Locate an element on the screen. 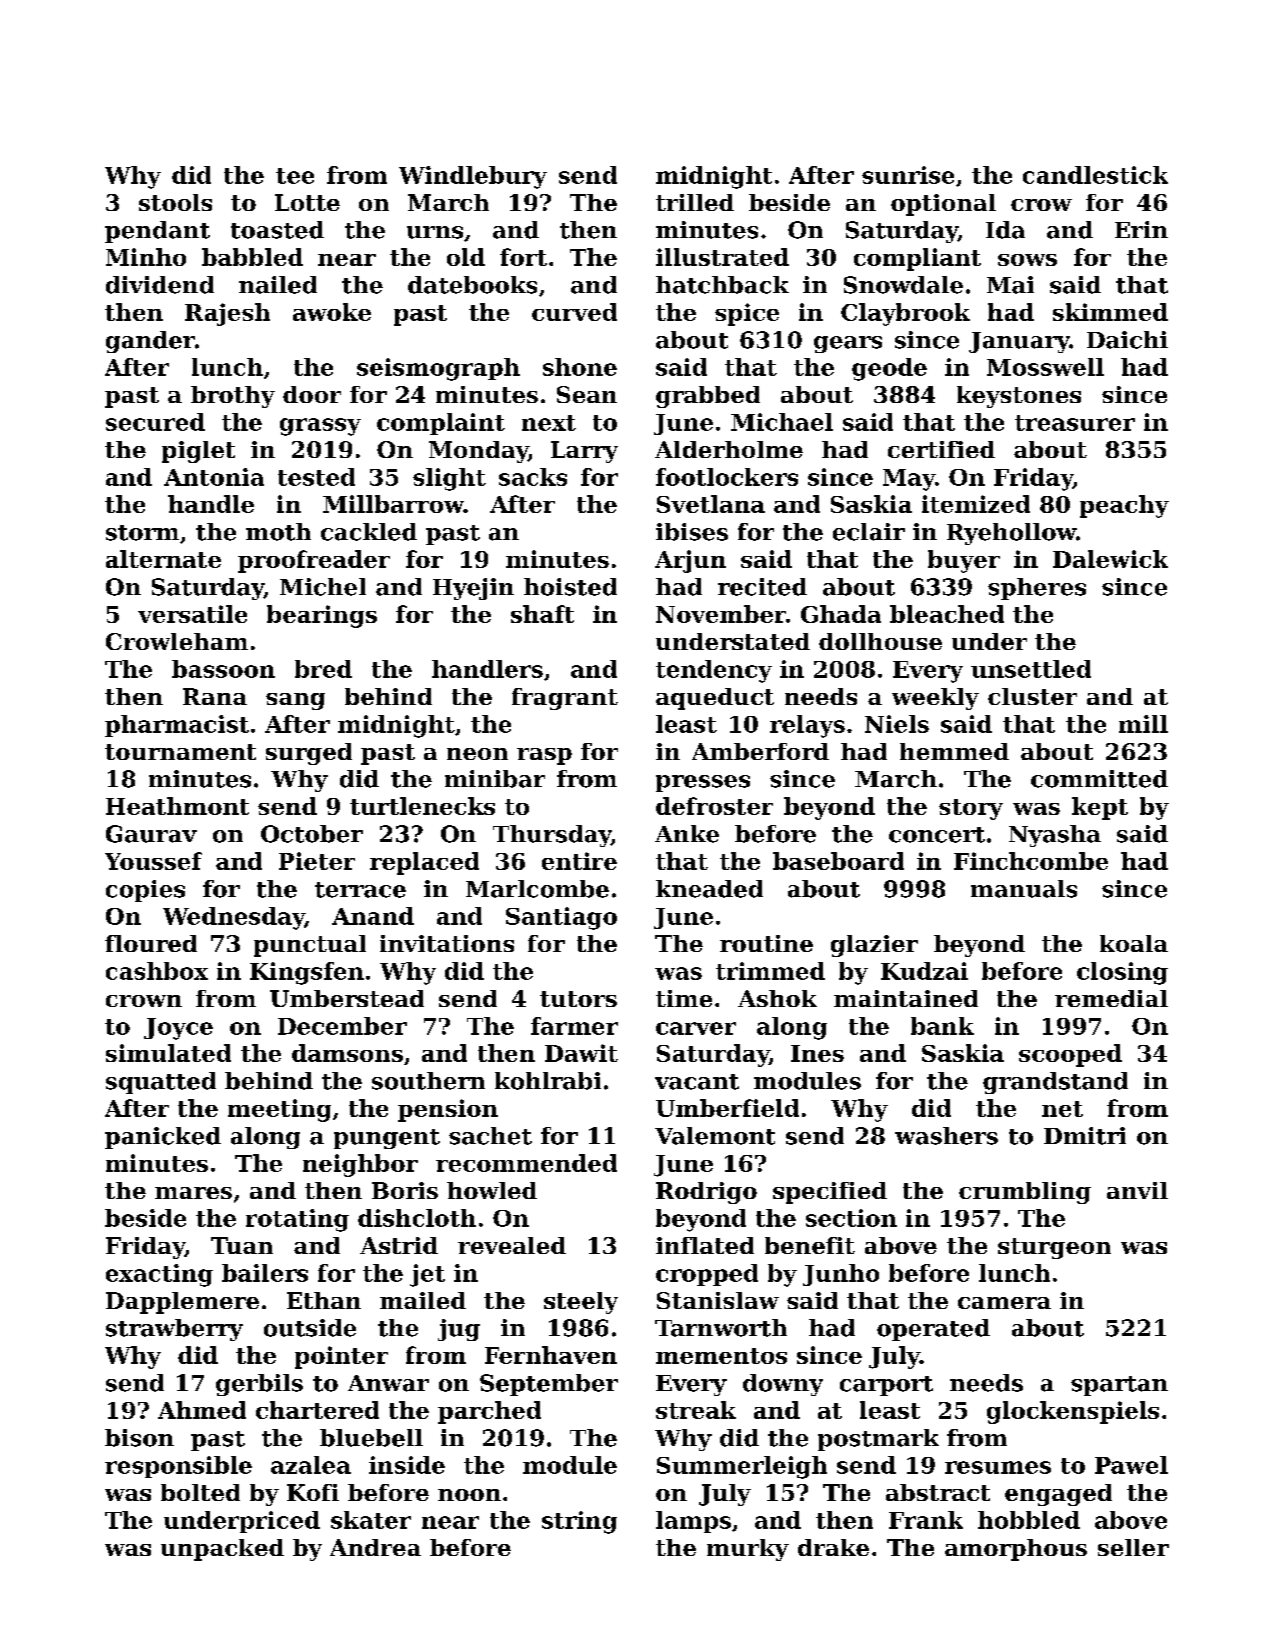 Image resolution: width=1273 pixels, height=1647 pixels. Erin is located at coordinates (1141, 229).
